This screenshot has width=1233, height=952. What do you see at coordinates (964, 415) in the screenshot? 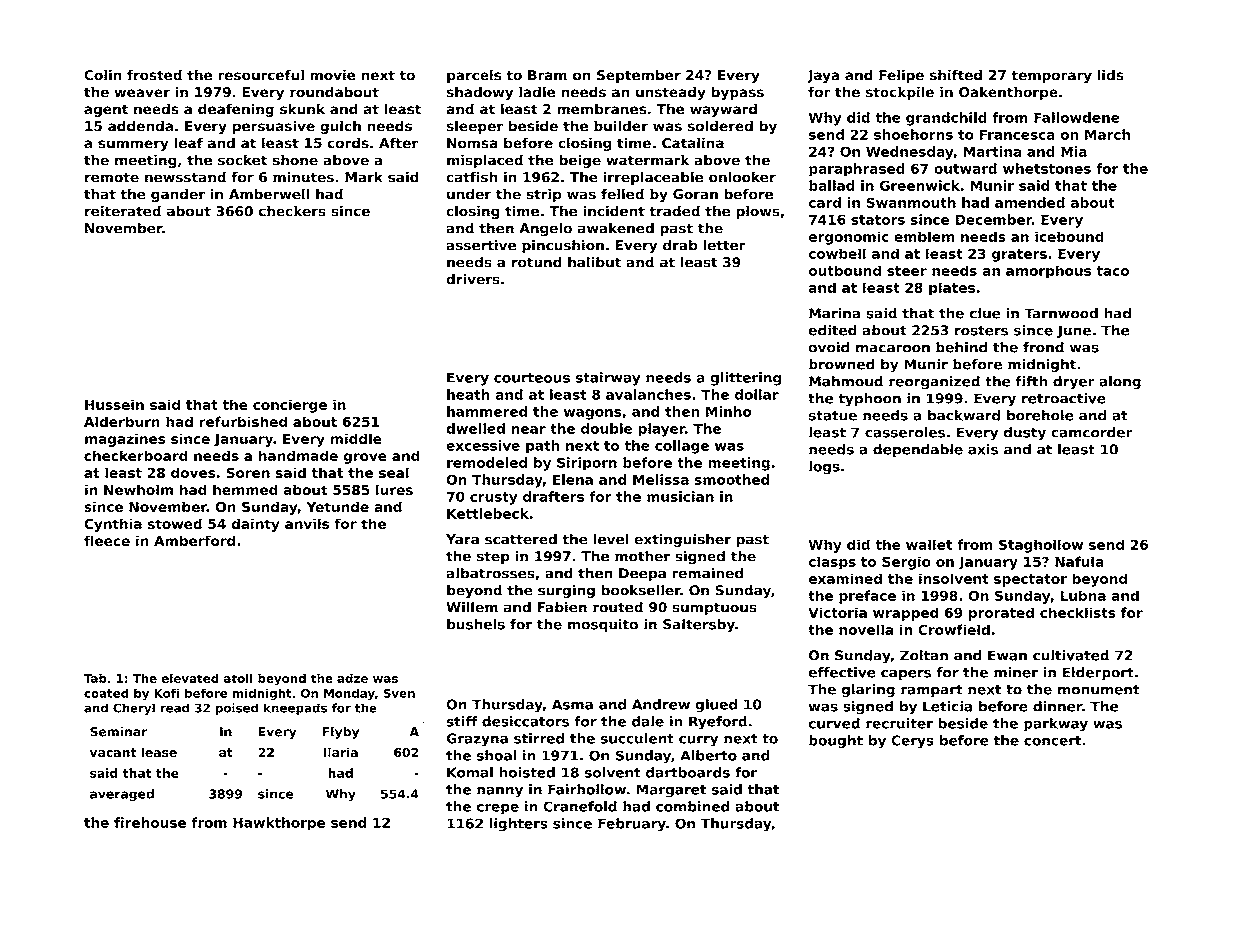
I see `backward` at bounding box center [964, 415].
